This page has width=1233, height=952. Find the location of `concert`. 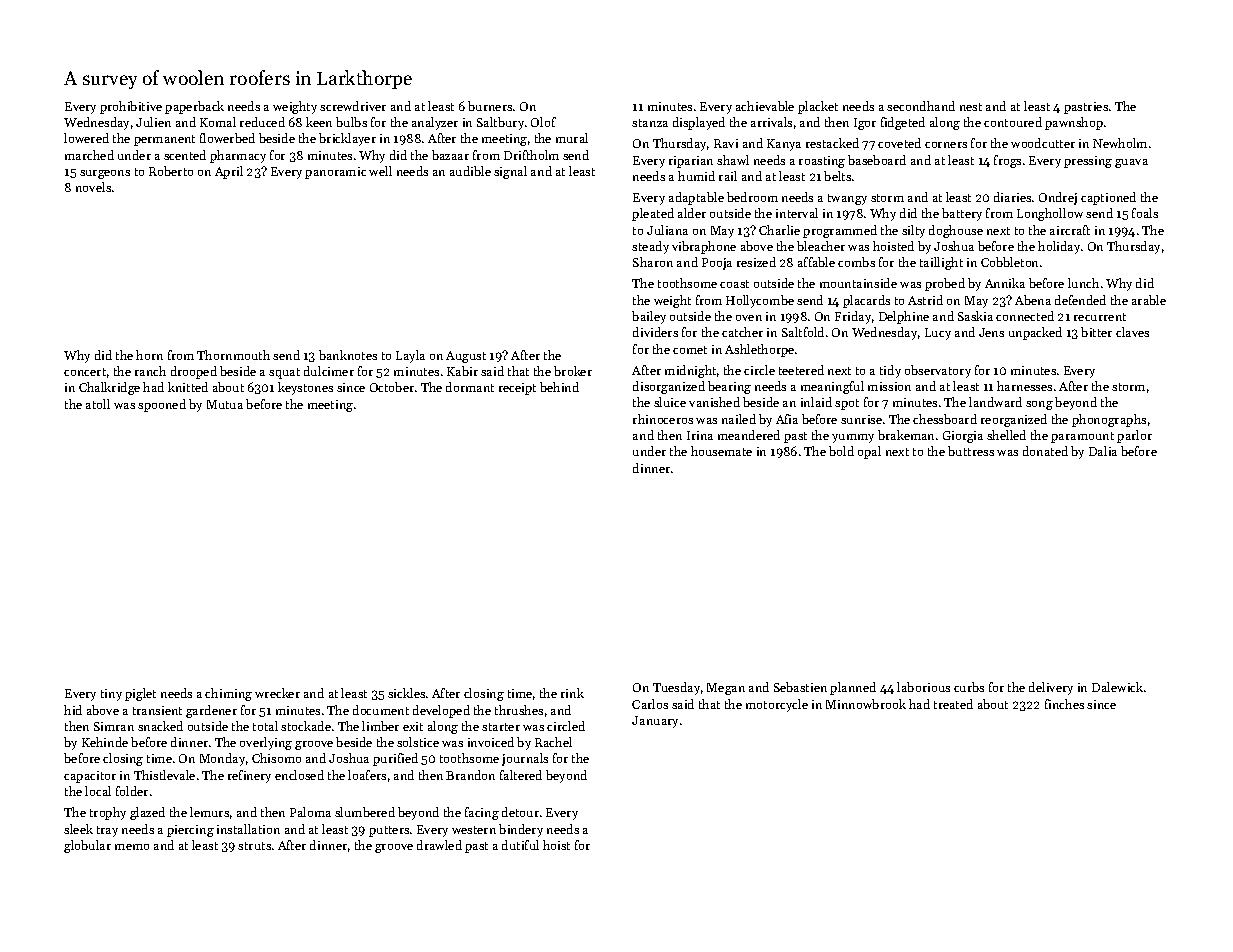

concert is located at coordinates (85, 372).
